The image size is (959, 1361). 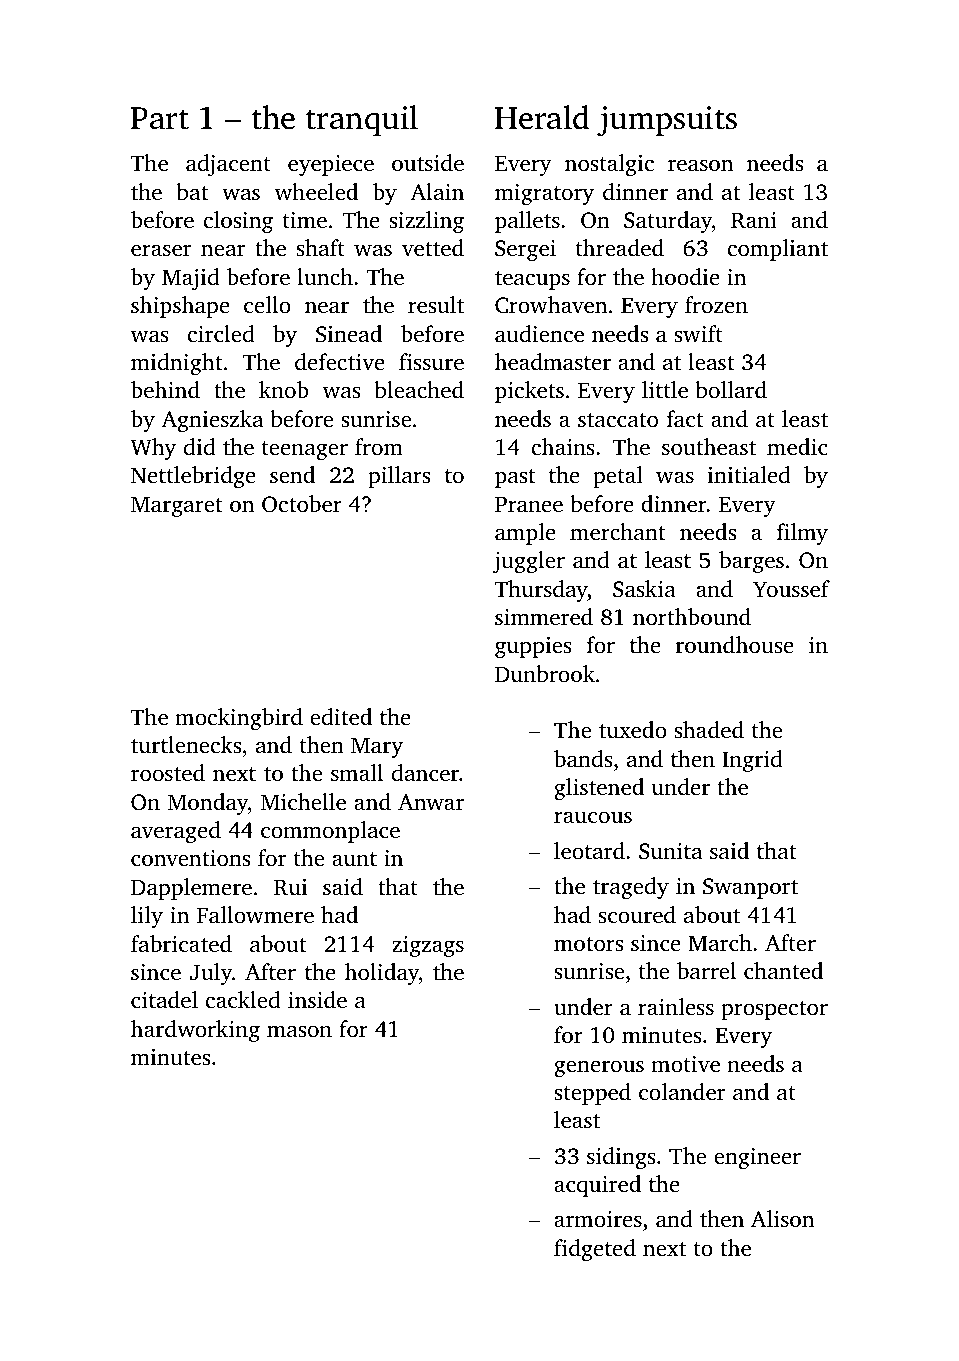 I want to click on compliant, so click(x=778, y=250).
